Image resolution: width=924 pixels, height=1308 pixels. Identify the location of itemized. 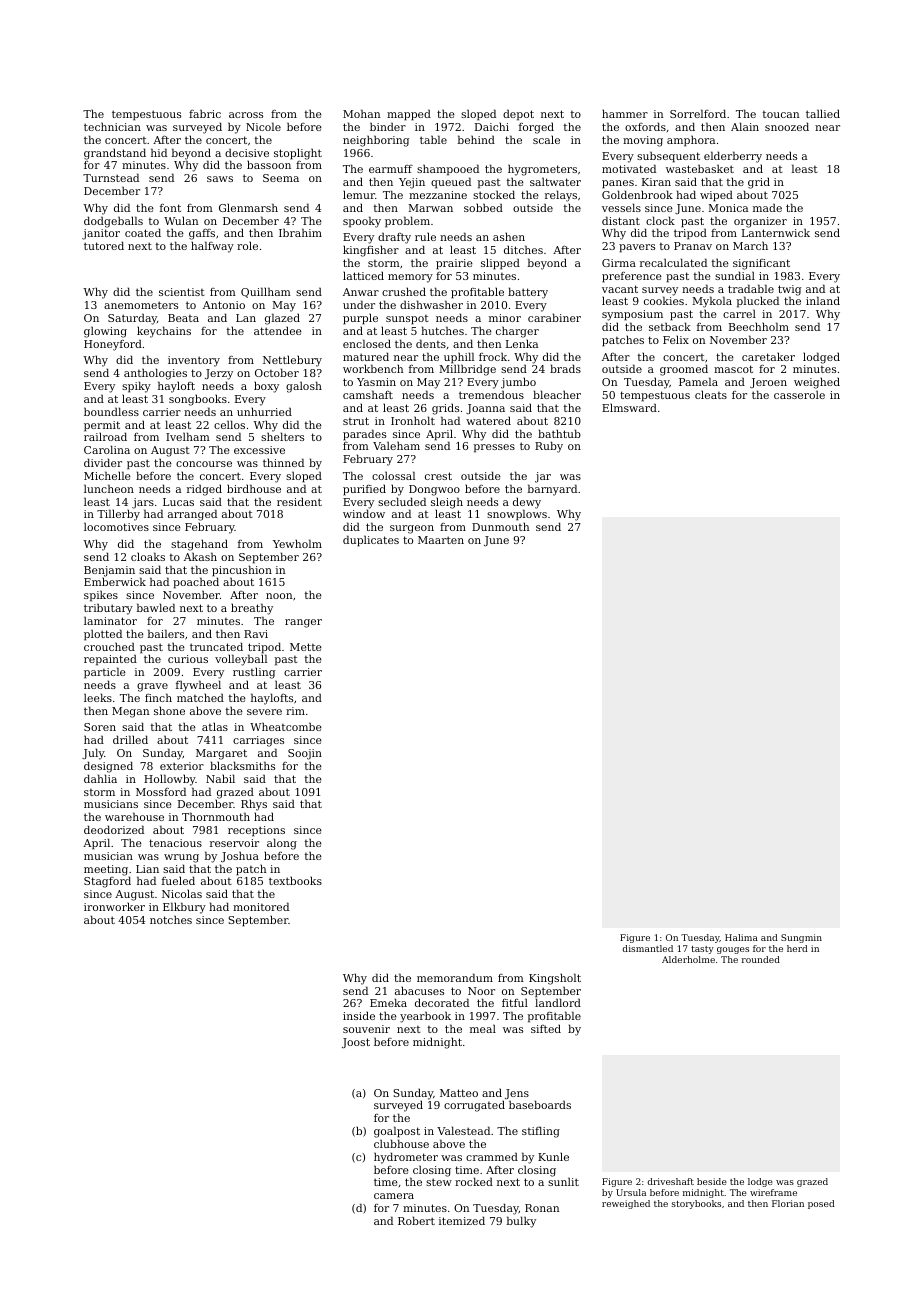
(462, 1220).
